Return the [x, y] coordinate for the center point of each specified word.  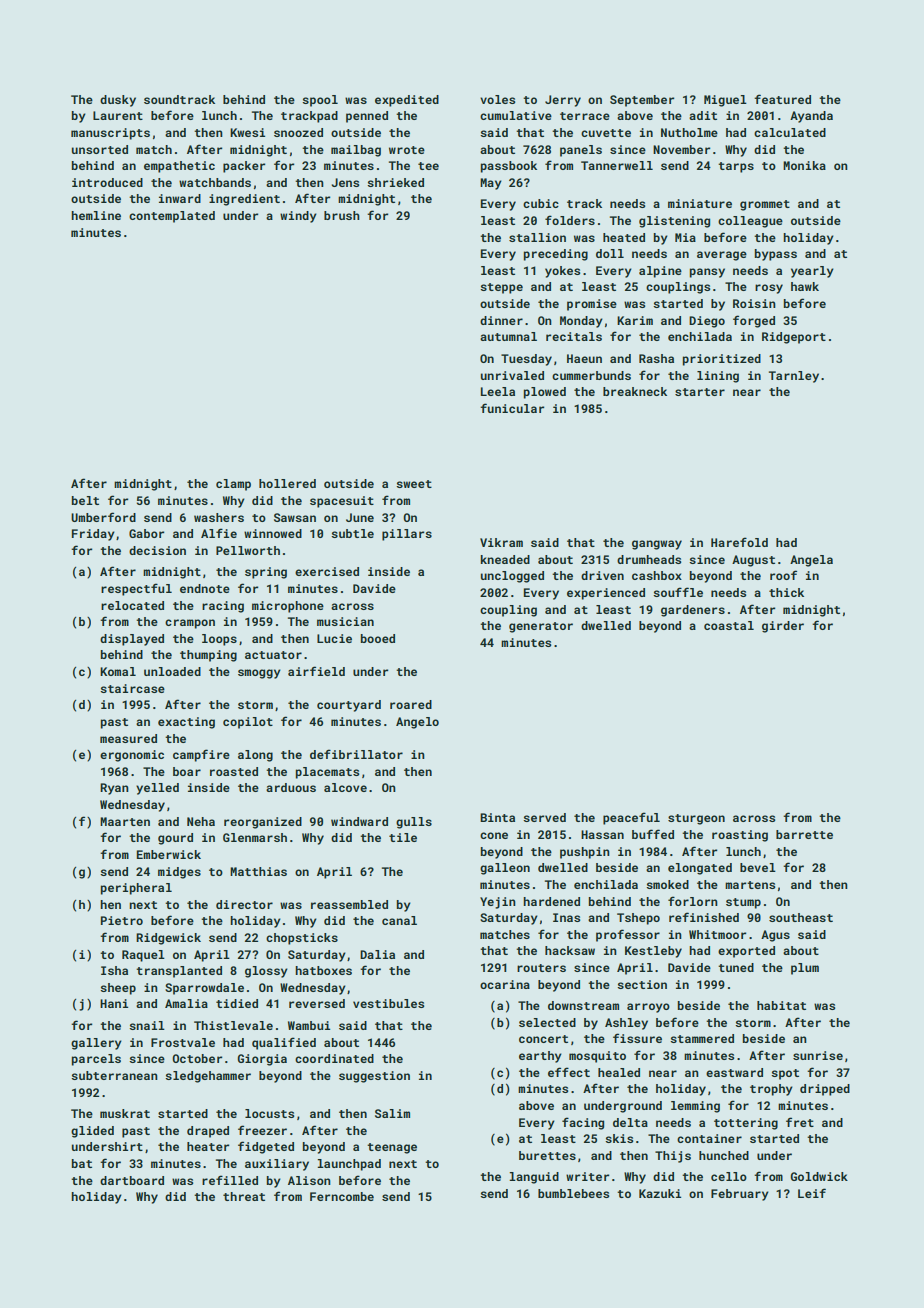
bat [82, 1163]
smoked [667, 884]
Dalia [377, 954]
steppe [501, 288]
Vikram [501, 542]
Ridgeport [794, 338]
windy [298, 217]
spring [266, 573]
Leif [812, 1193]
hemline [96, 215]
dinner [501, 320]
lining [718, 377]
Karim [635, 320]
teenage [392, 1148]
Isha [114, 970]
